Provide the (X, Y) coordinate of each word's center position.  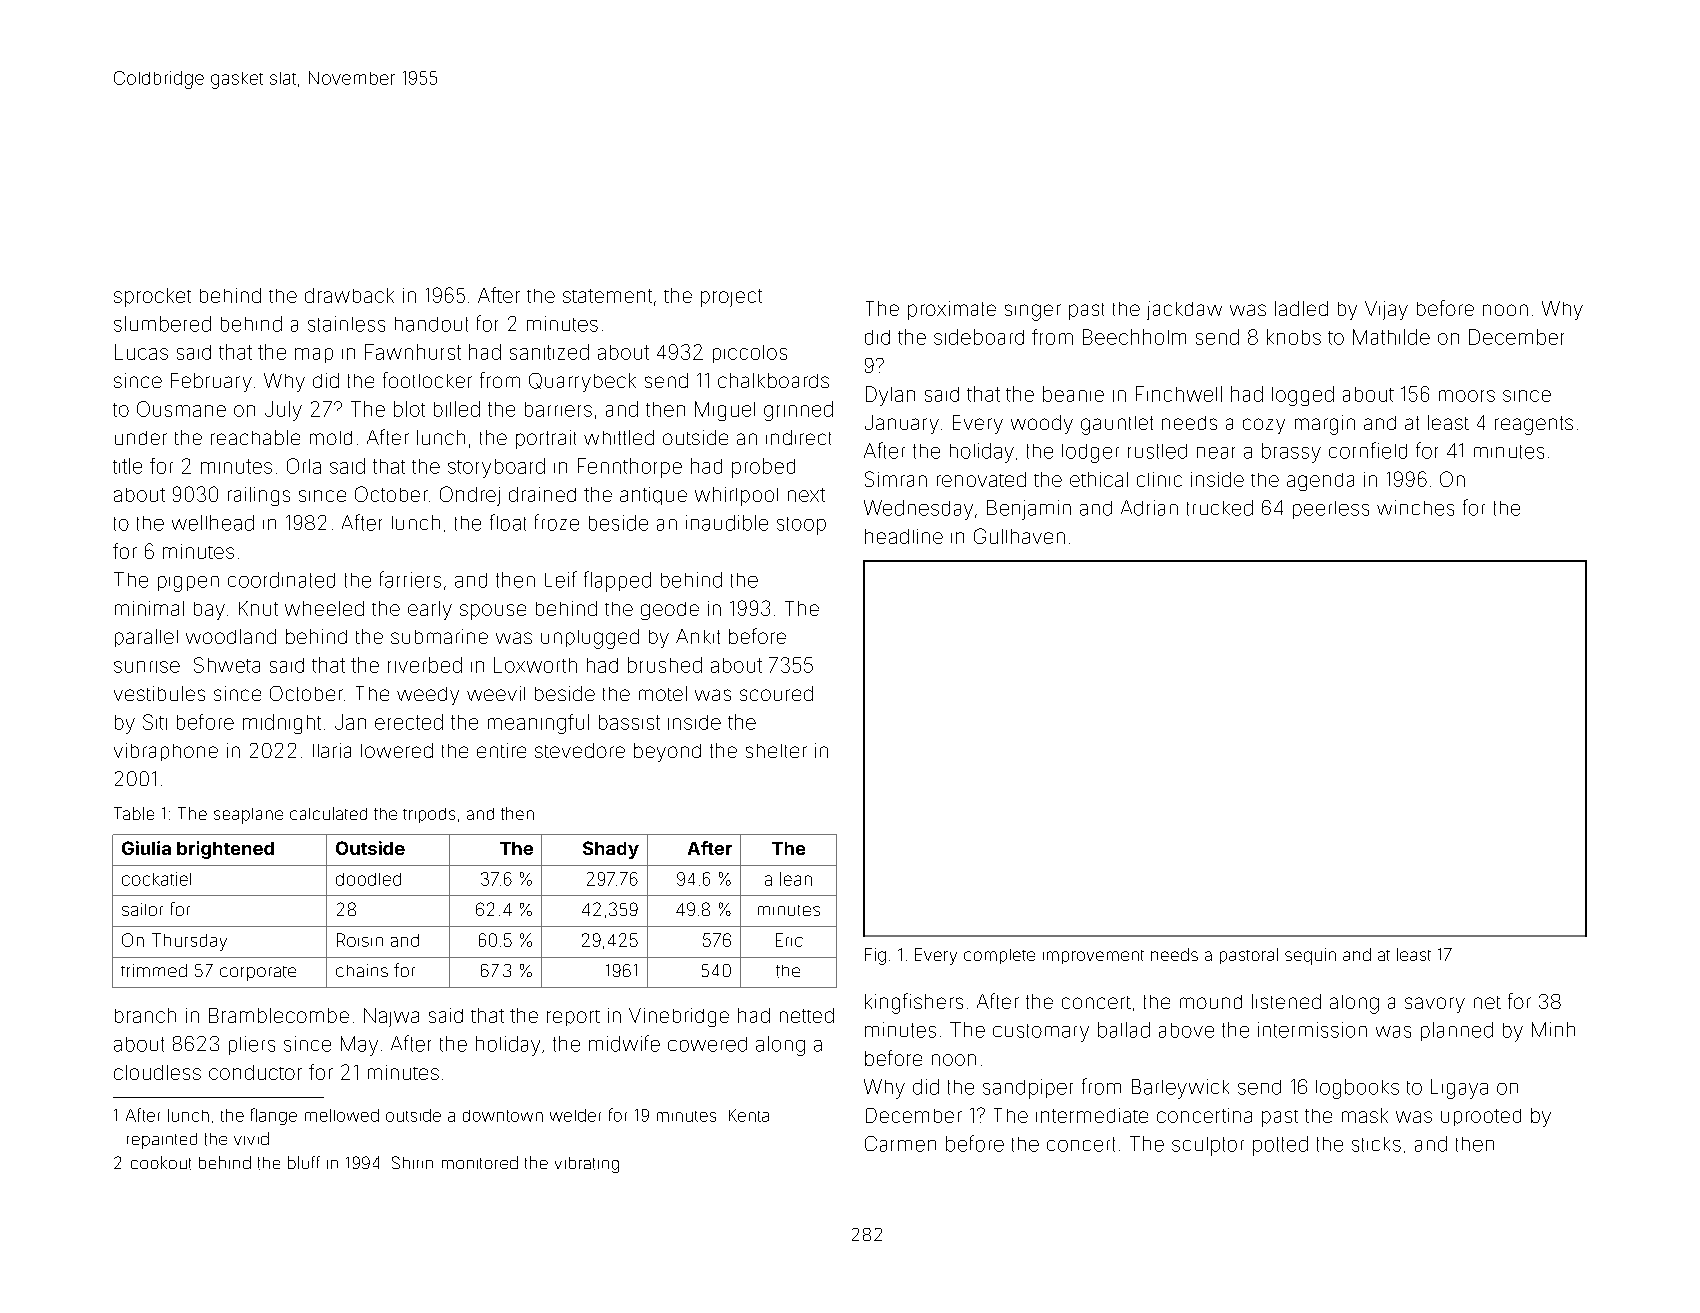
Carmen (900, 1144)
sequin (1310, 956)
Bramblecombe (279, 1015)
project (731, 298)
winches (1415, 508)
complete (999, 956)
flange (274, 1116)
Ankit (698, 636)
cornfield (1368, 450)
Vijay (1386, 310)
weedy (428, 696)
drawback (349, 295)
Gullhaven (1019, 536)
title (127, 466)
